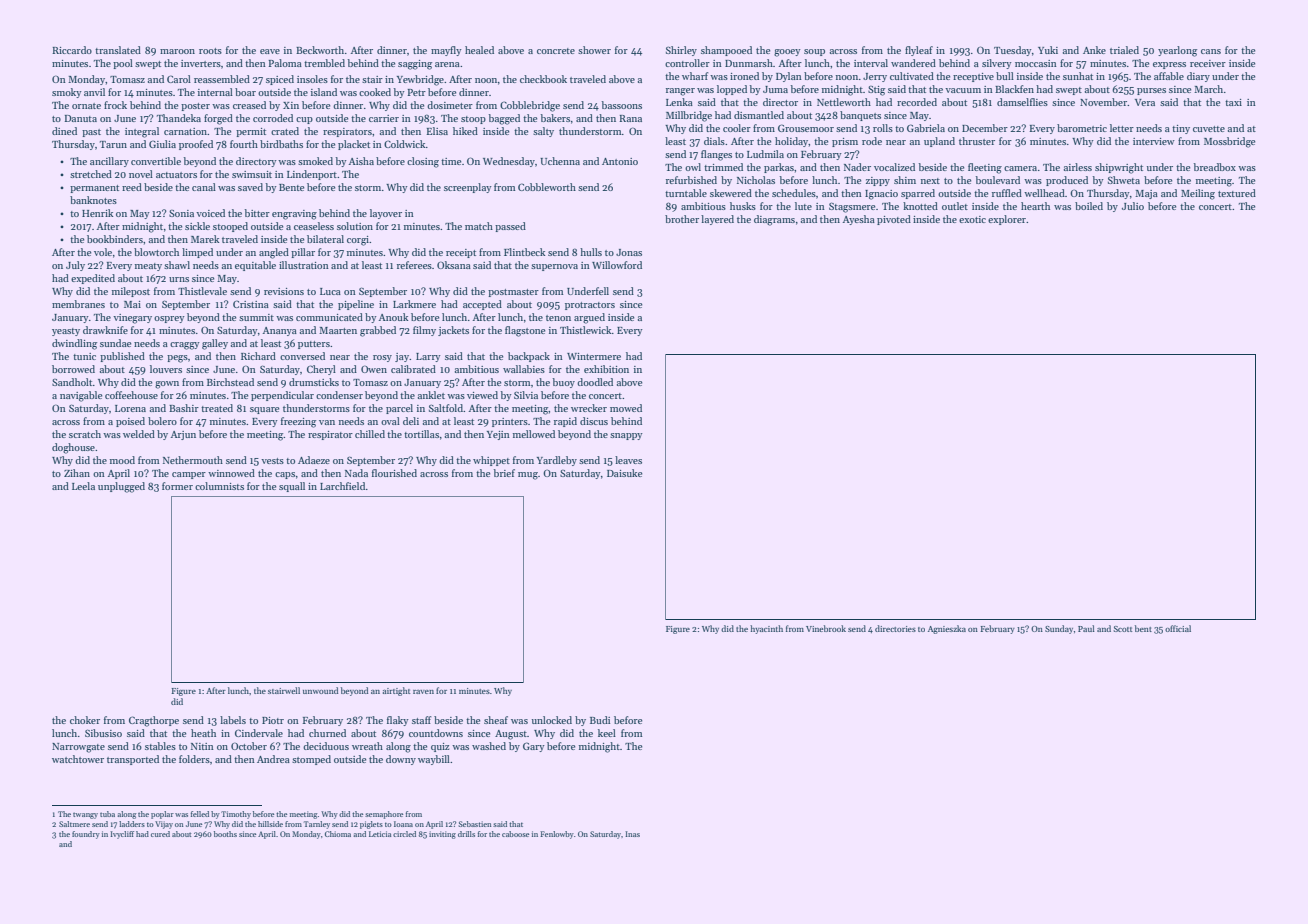 Image resolution: width=1308 pixels, height=924 pixels. I want to click on folders, so click(194, 759).
